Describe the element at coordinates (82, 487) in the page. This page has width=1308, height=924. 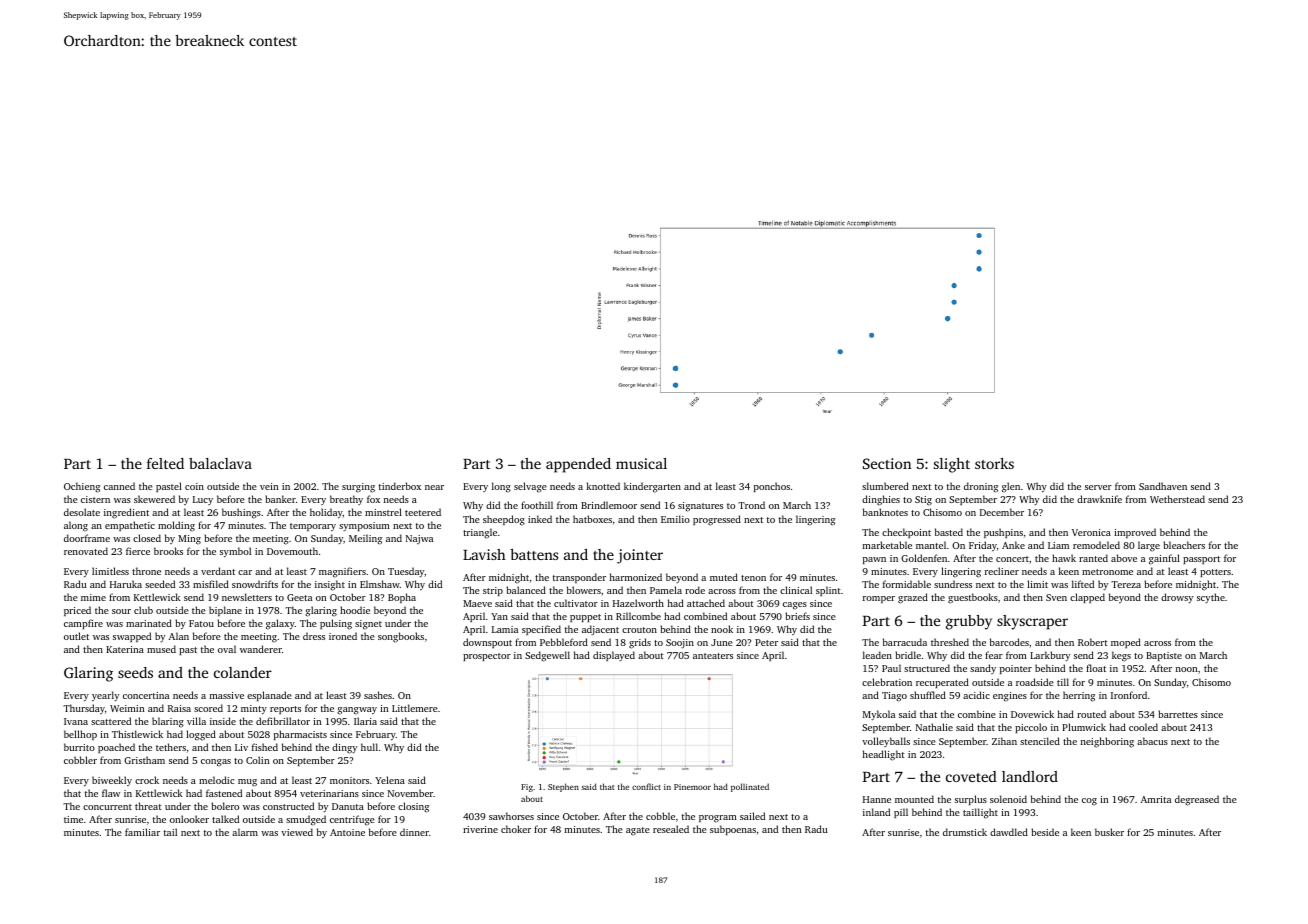
I see `Ochieng` at that location.
